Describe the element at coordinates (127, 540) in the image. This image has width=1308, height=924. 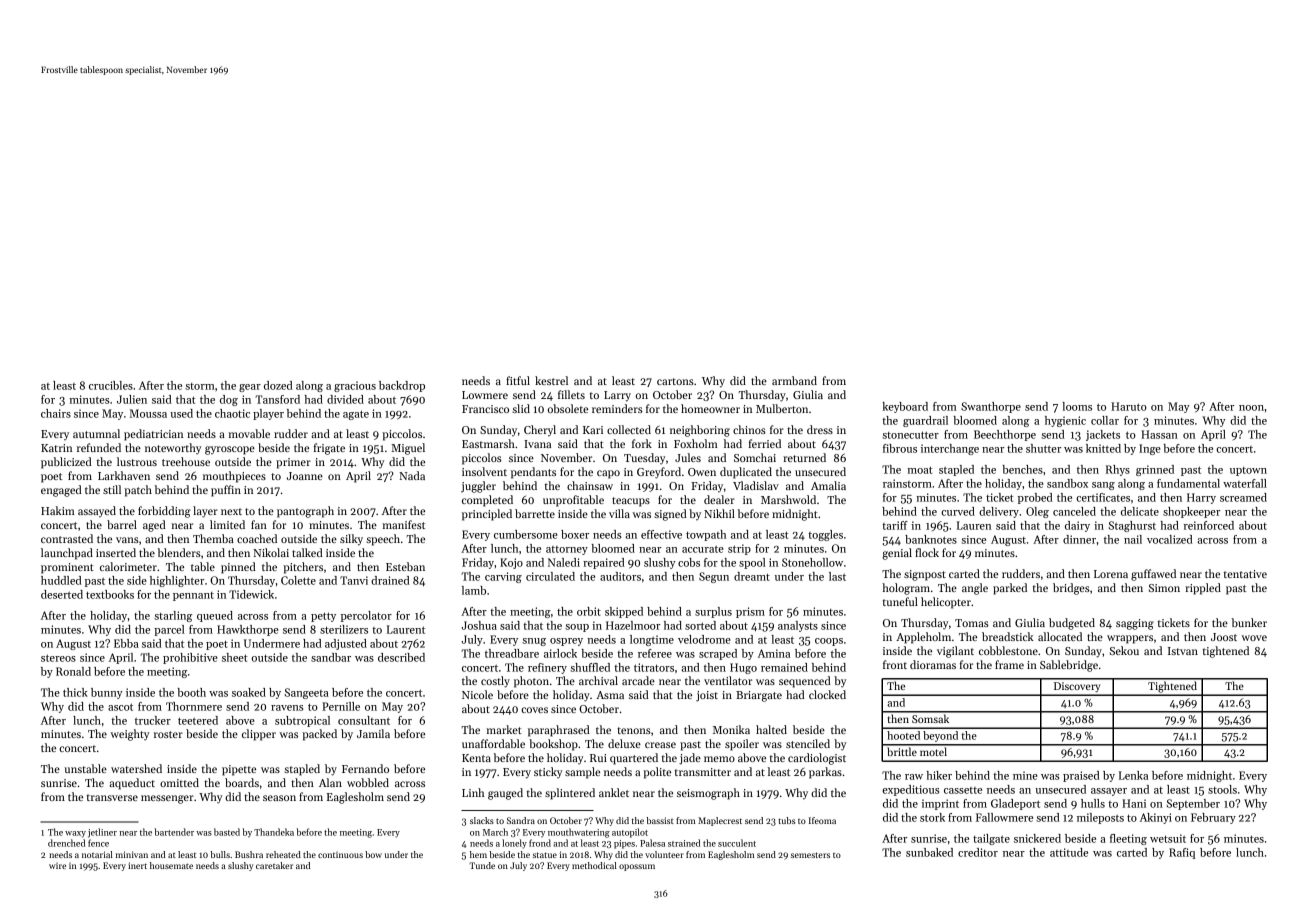
I see `vans` at that location.
